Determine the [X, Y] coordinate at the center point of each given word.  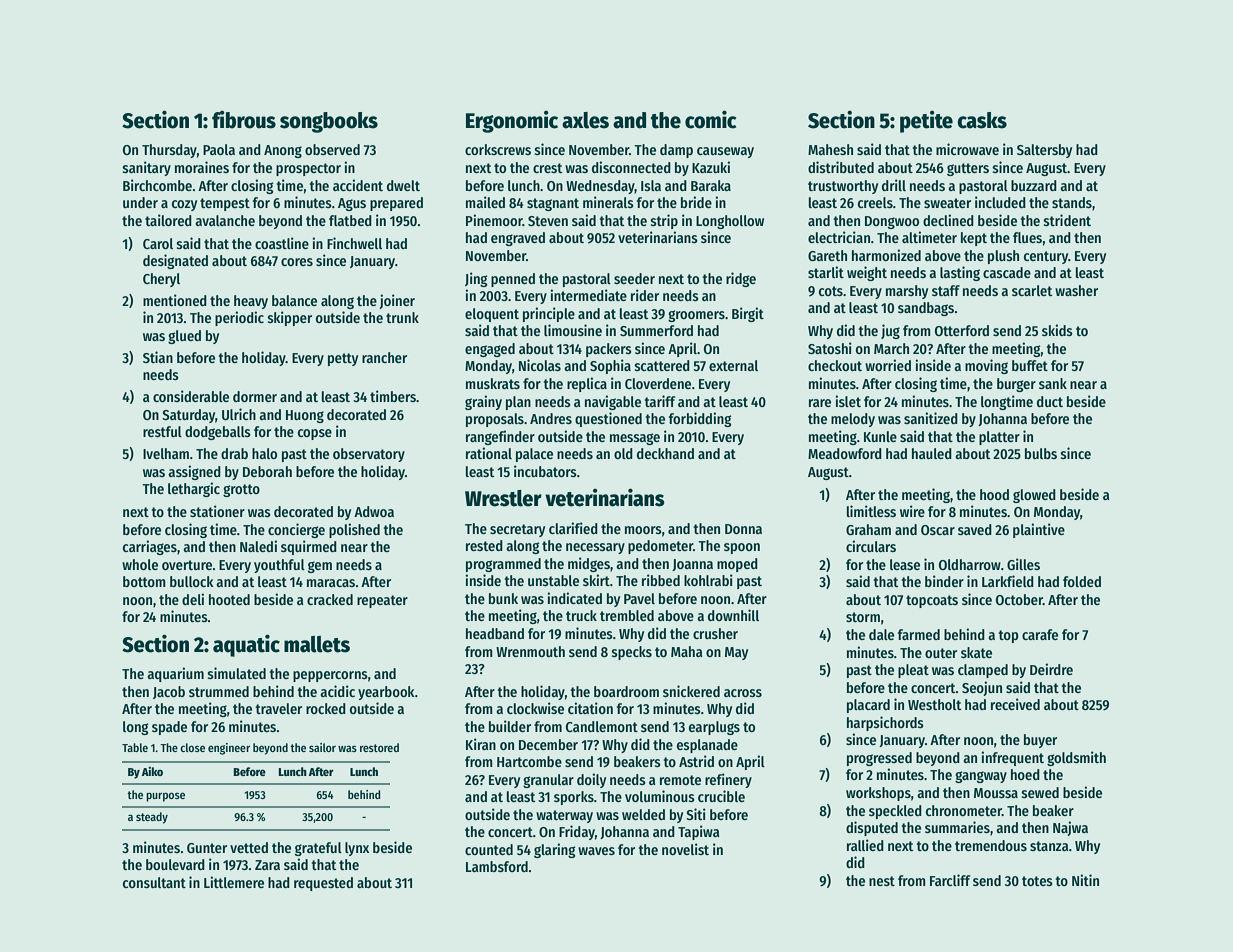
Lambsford [497, 866]
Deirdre [1051, 669]
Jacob [169, 692]
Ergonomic [512, 122]
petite [926, 122]
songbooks [329, 122]
